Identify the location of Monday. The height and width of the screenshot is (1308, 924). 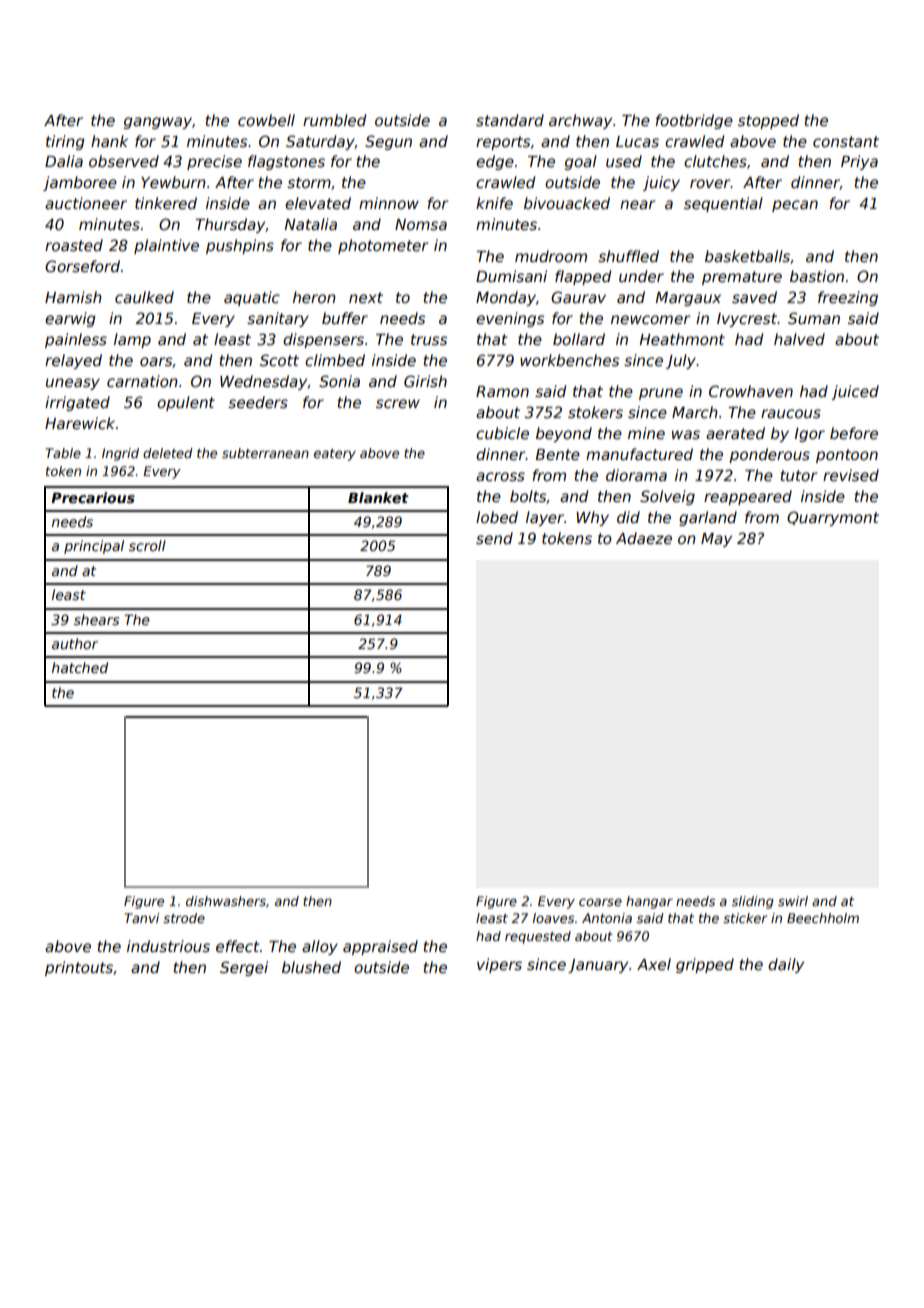
(506, 298).
